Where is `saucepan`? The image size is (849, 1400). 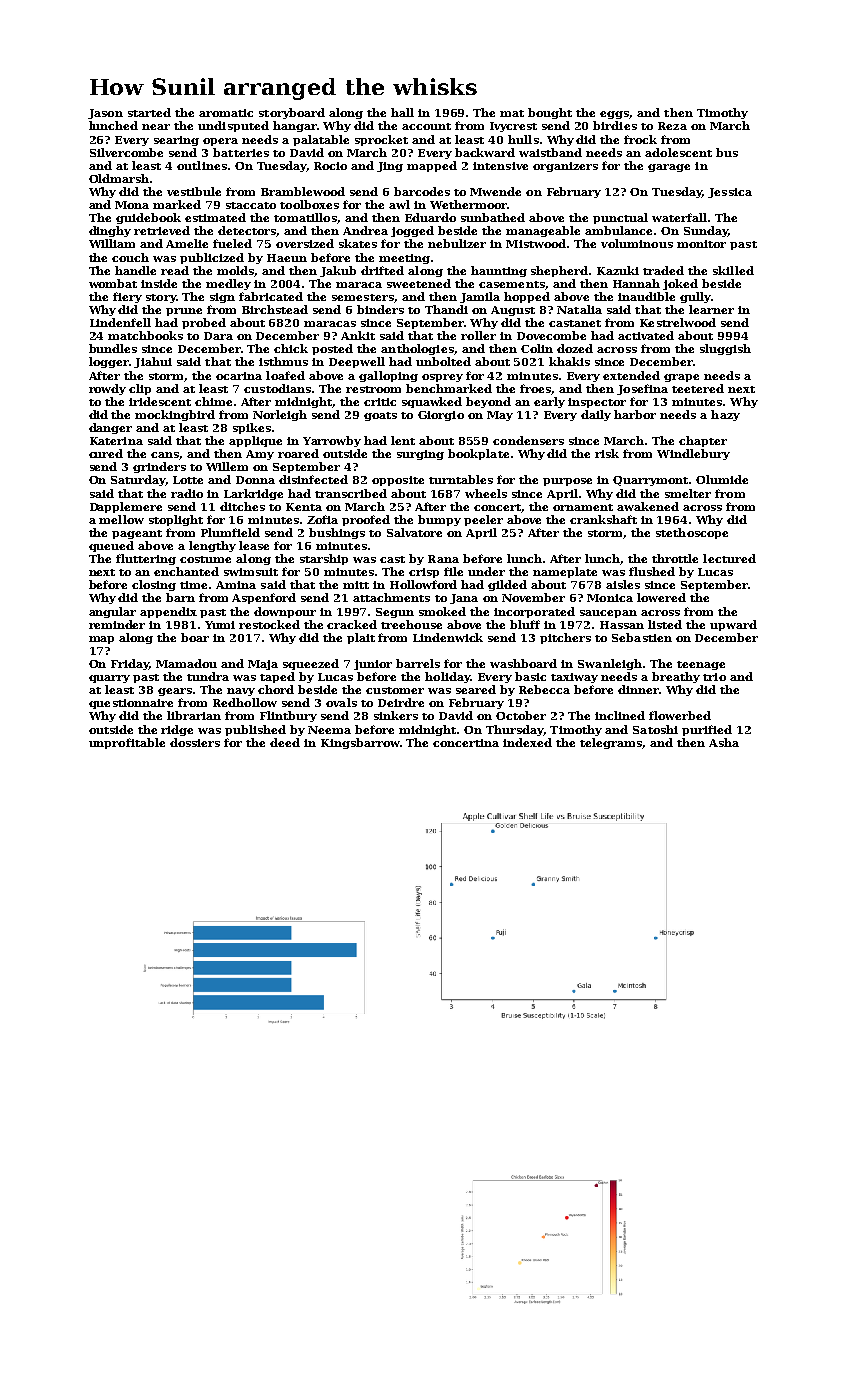 saucepan is located at coordinates (608, 614).
